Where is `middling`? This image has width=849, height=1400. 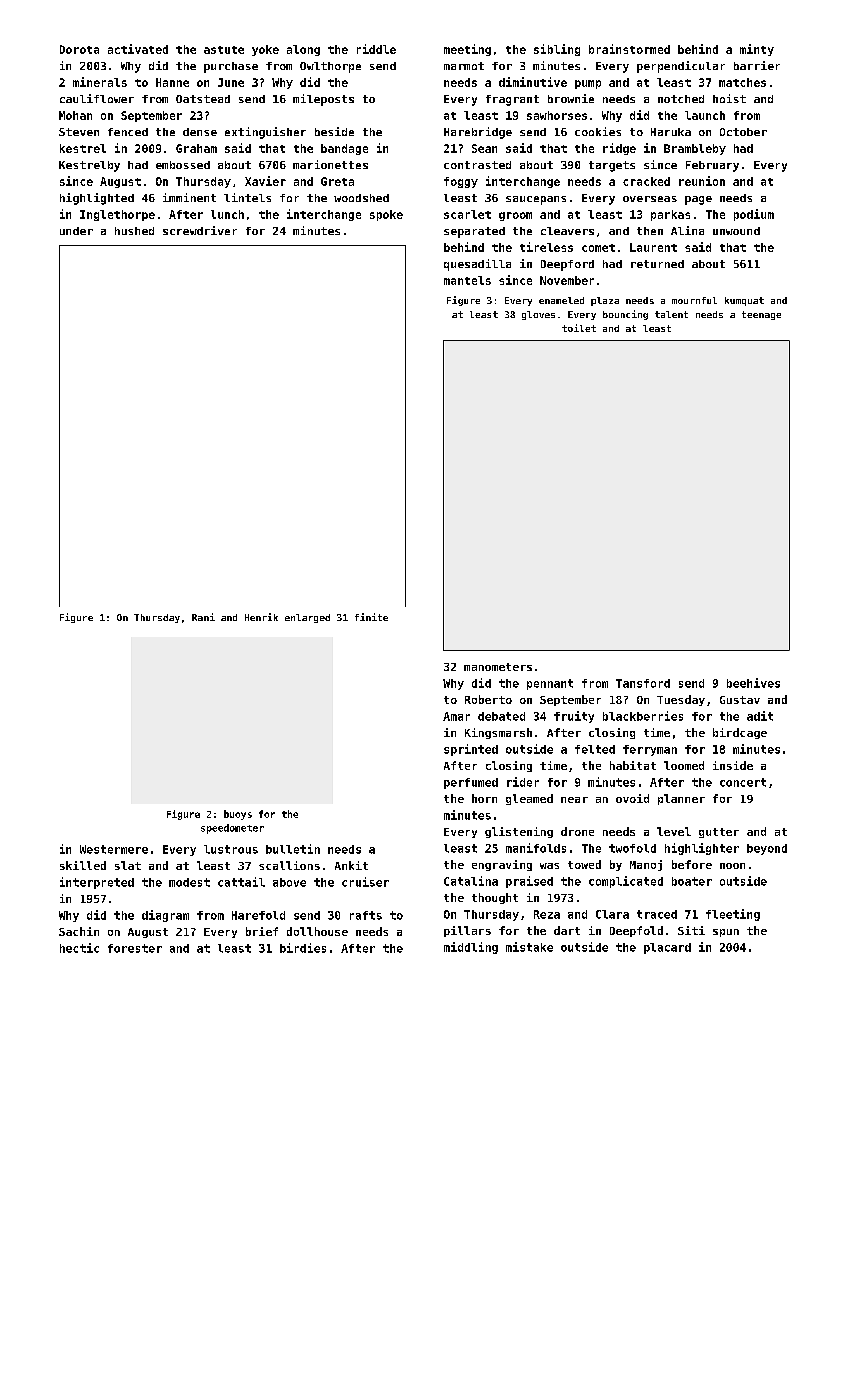
middling is located at coordinates (471, 948).
